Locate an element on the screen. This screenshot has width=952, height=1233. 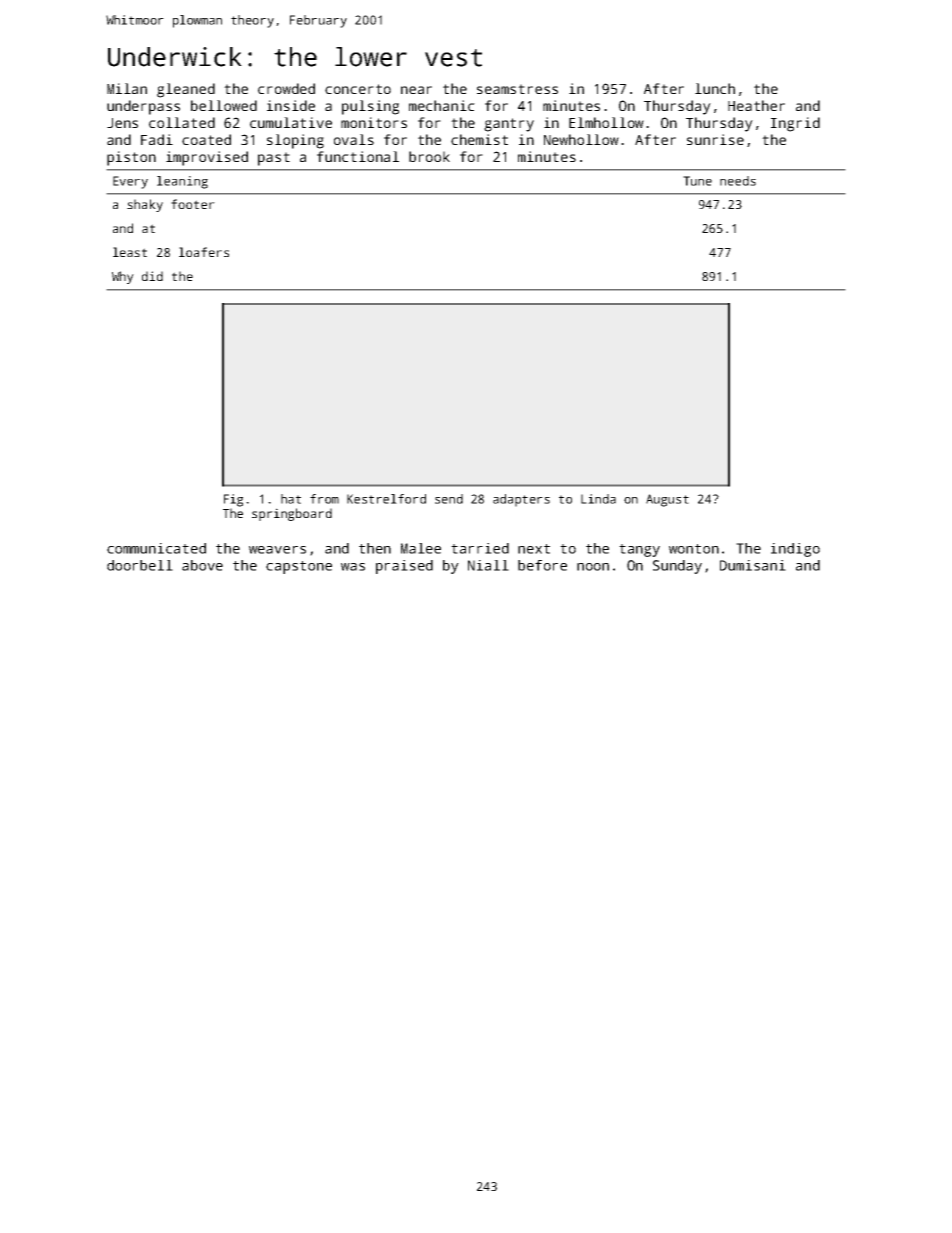
was is located at coordinates (353, 567).
